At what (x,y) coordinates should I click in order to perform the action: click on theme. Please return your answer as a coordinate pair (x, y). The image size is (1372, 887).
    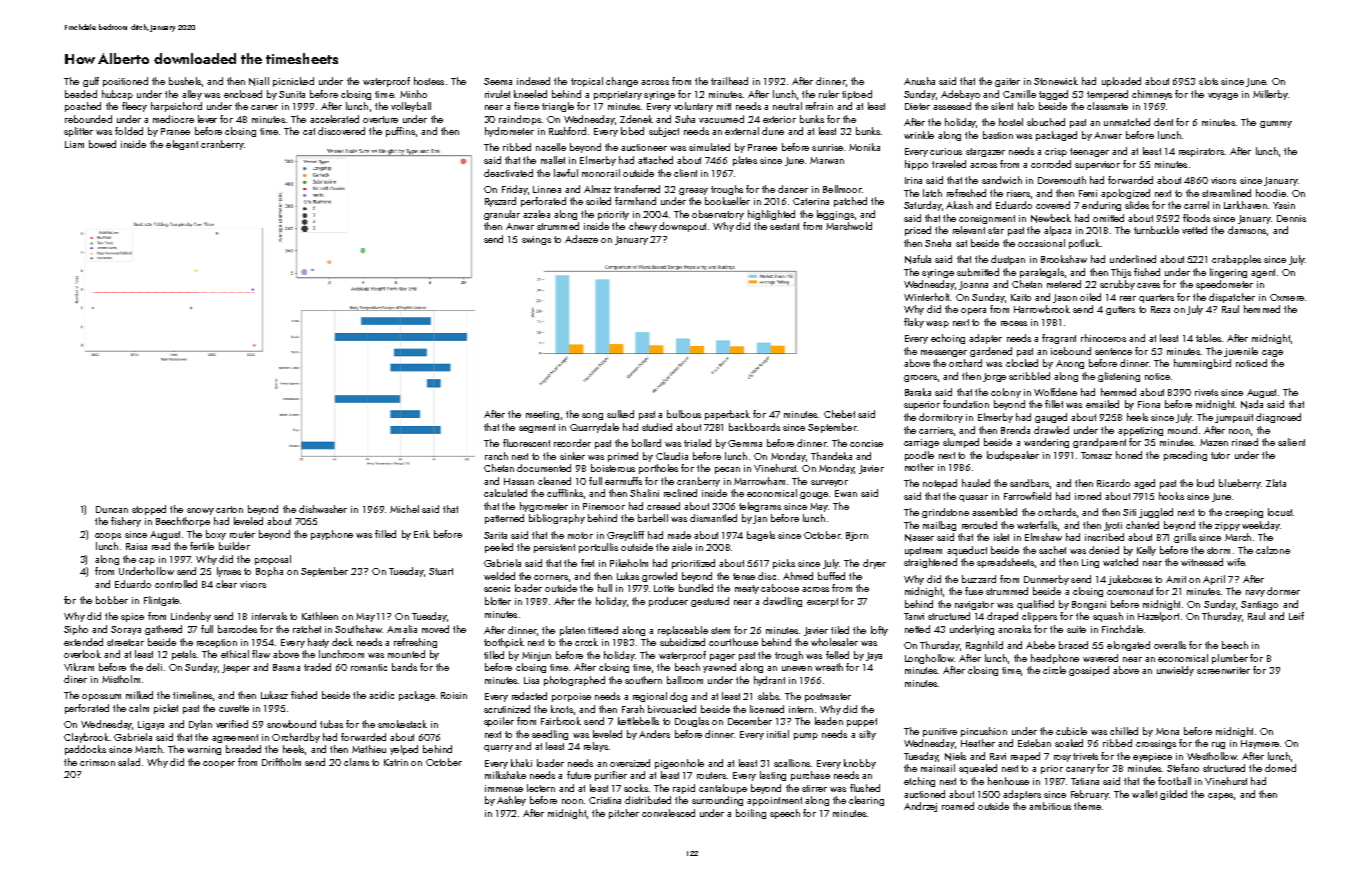
    Looking at the image, I should click on (1087, 806).
